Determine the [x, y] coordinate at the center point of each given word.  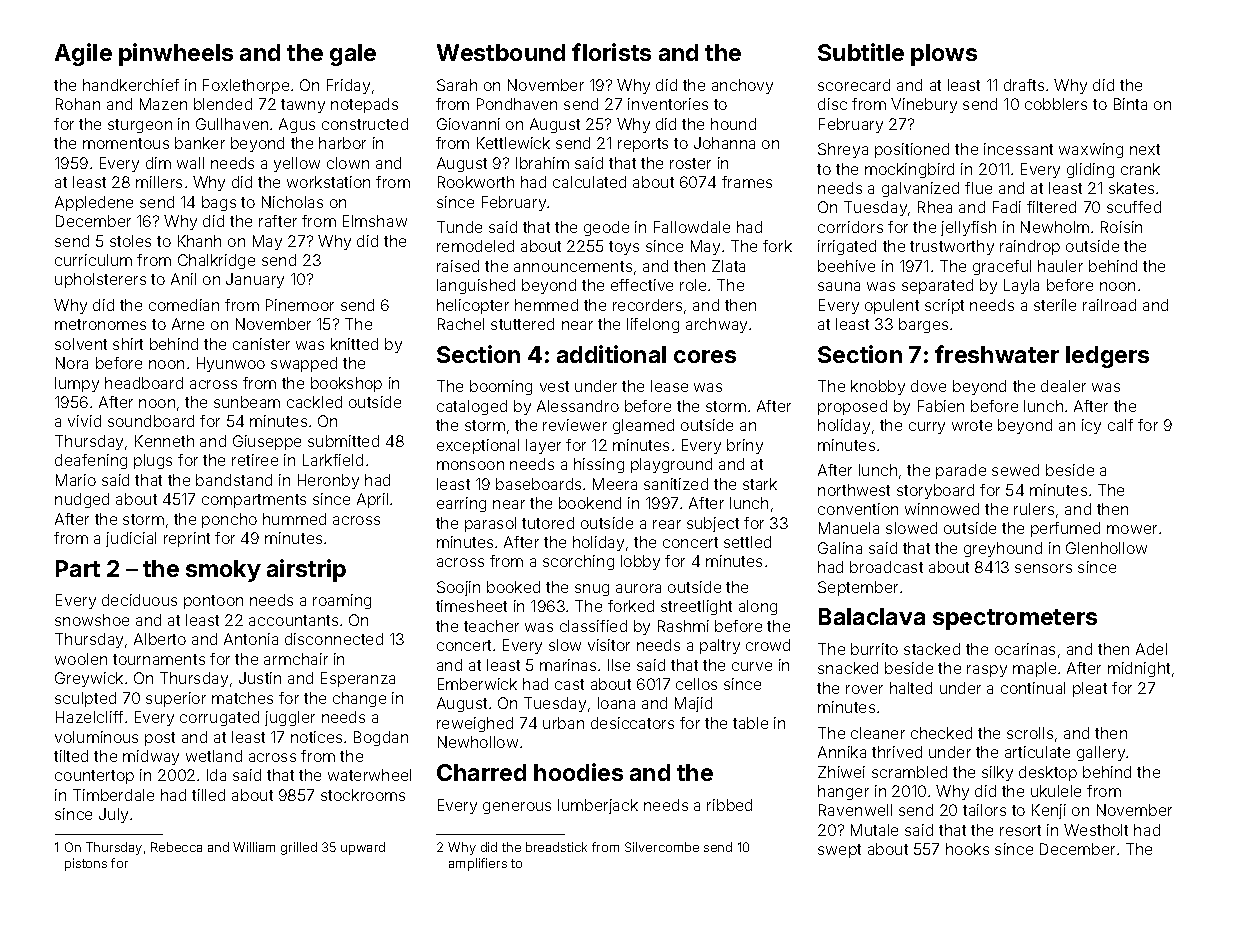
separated [937, 286]
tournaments [159, 659]
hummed [294, 519]
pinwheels [176, 54]
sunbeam [247, 402]
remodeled [475, 246]
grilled [299, 848]
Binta [1130, 104]
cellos [696, 684]
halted [911, 688]
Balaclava [872, 616]
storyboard [935, 491]
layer [543, 446]
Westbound [501, 52]
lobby [640, 562]
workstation [328, 182]
